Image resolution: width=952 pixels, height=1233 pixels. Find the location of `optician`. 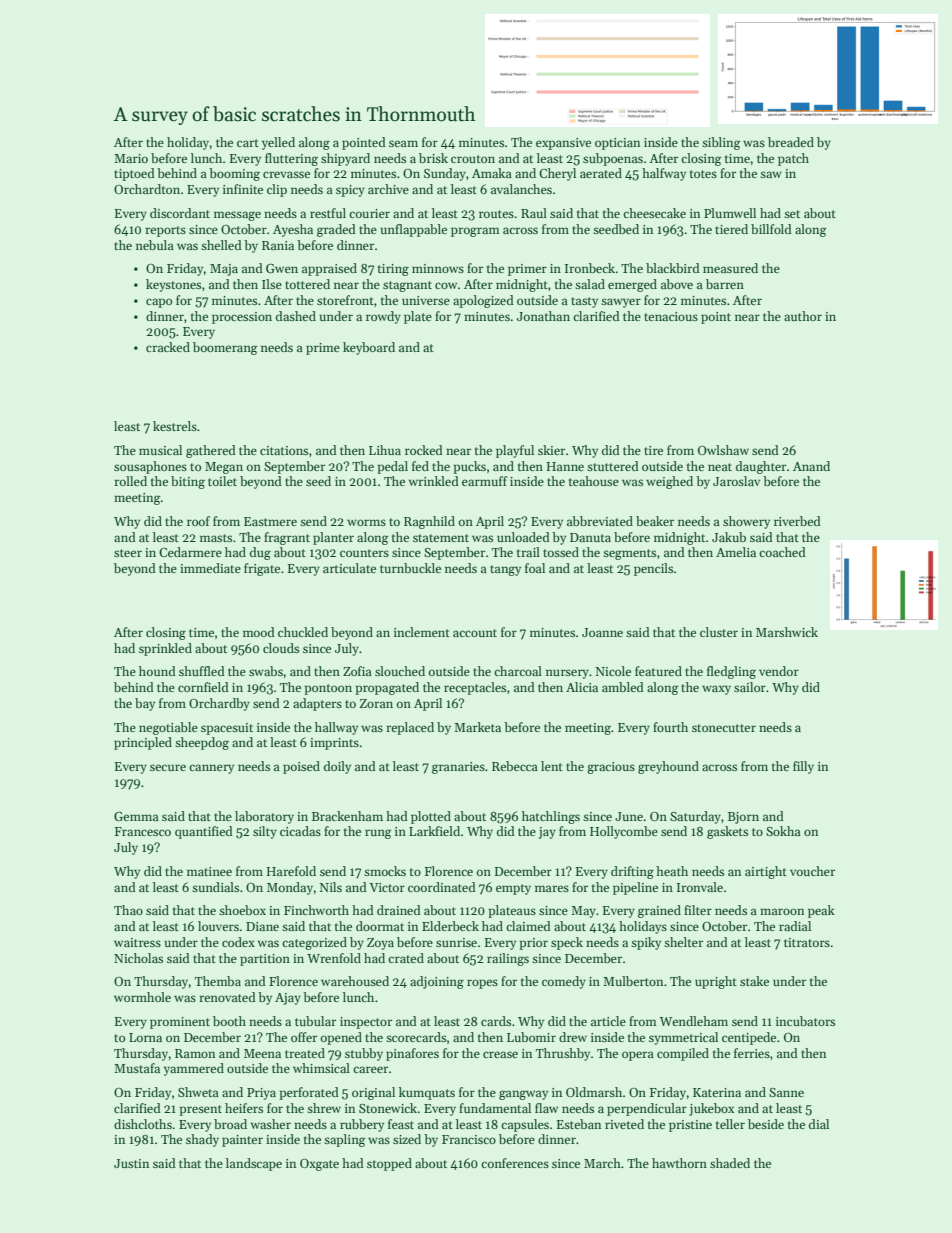

optician is located at coordinates (617, 144).
